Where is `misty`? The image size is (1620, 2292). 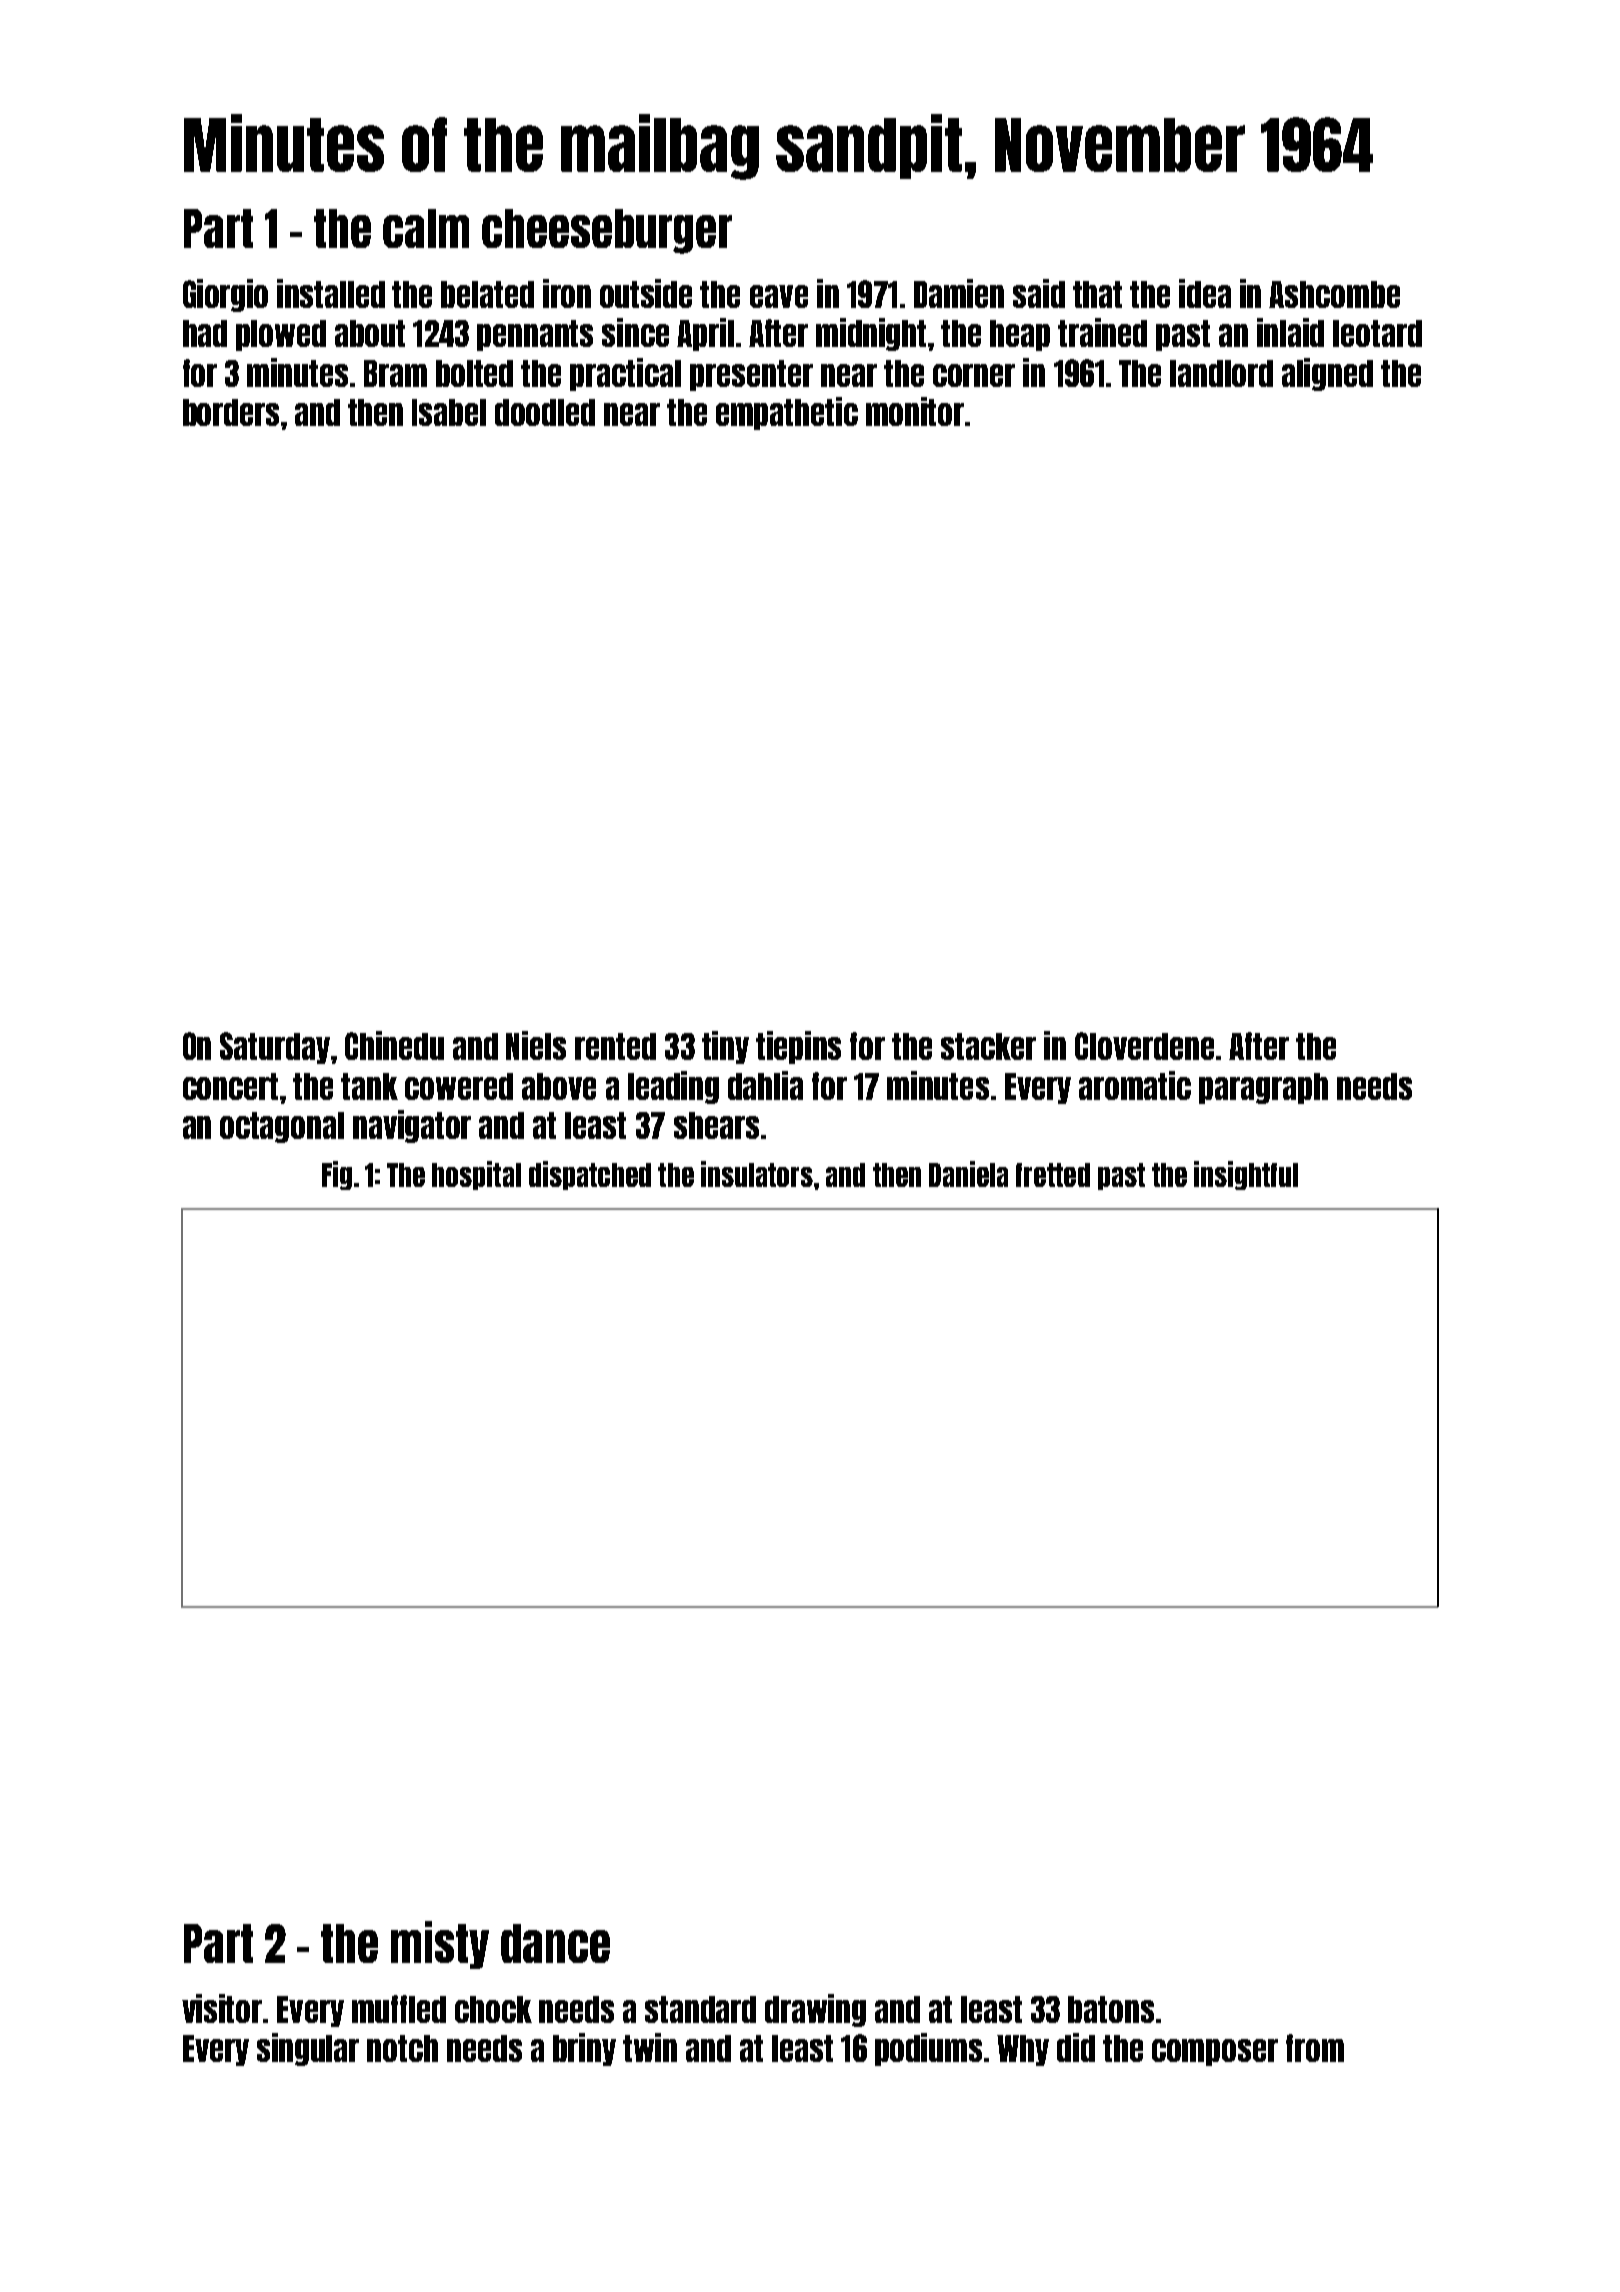 misty is located at coordinates (440, 1945).
